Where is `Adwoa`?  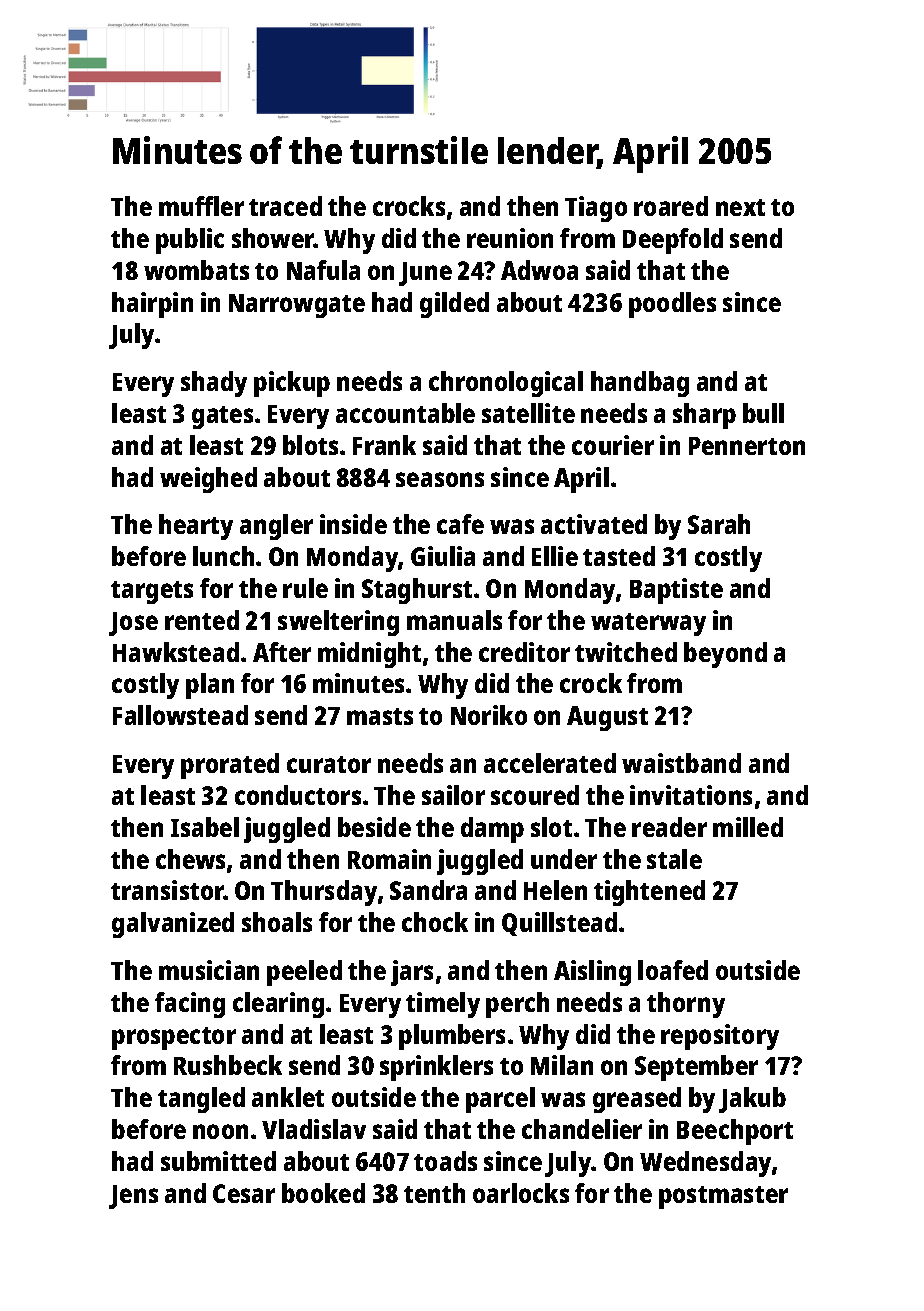 Adwoa is located at coordinates (539, 270).
